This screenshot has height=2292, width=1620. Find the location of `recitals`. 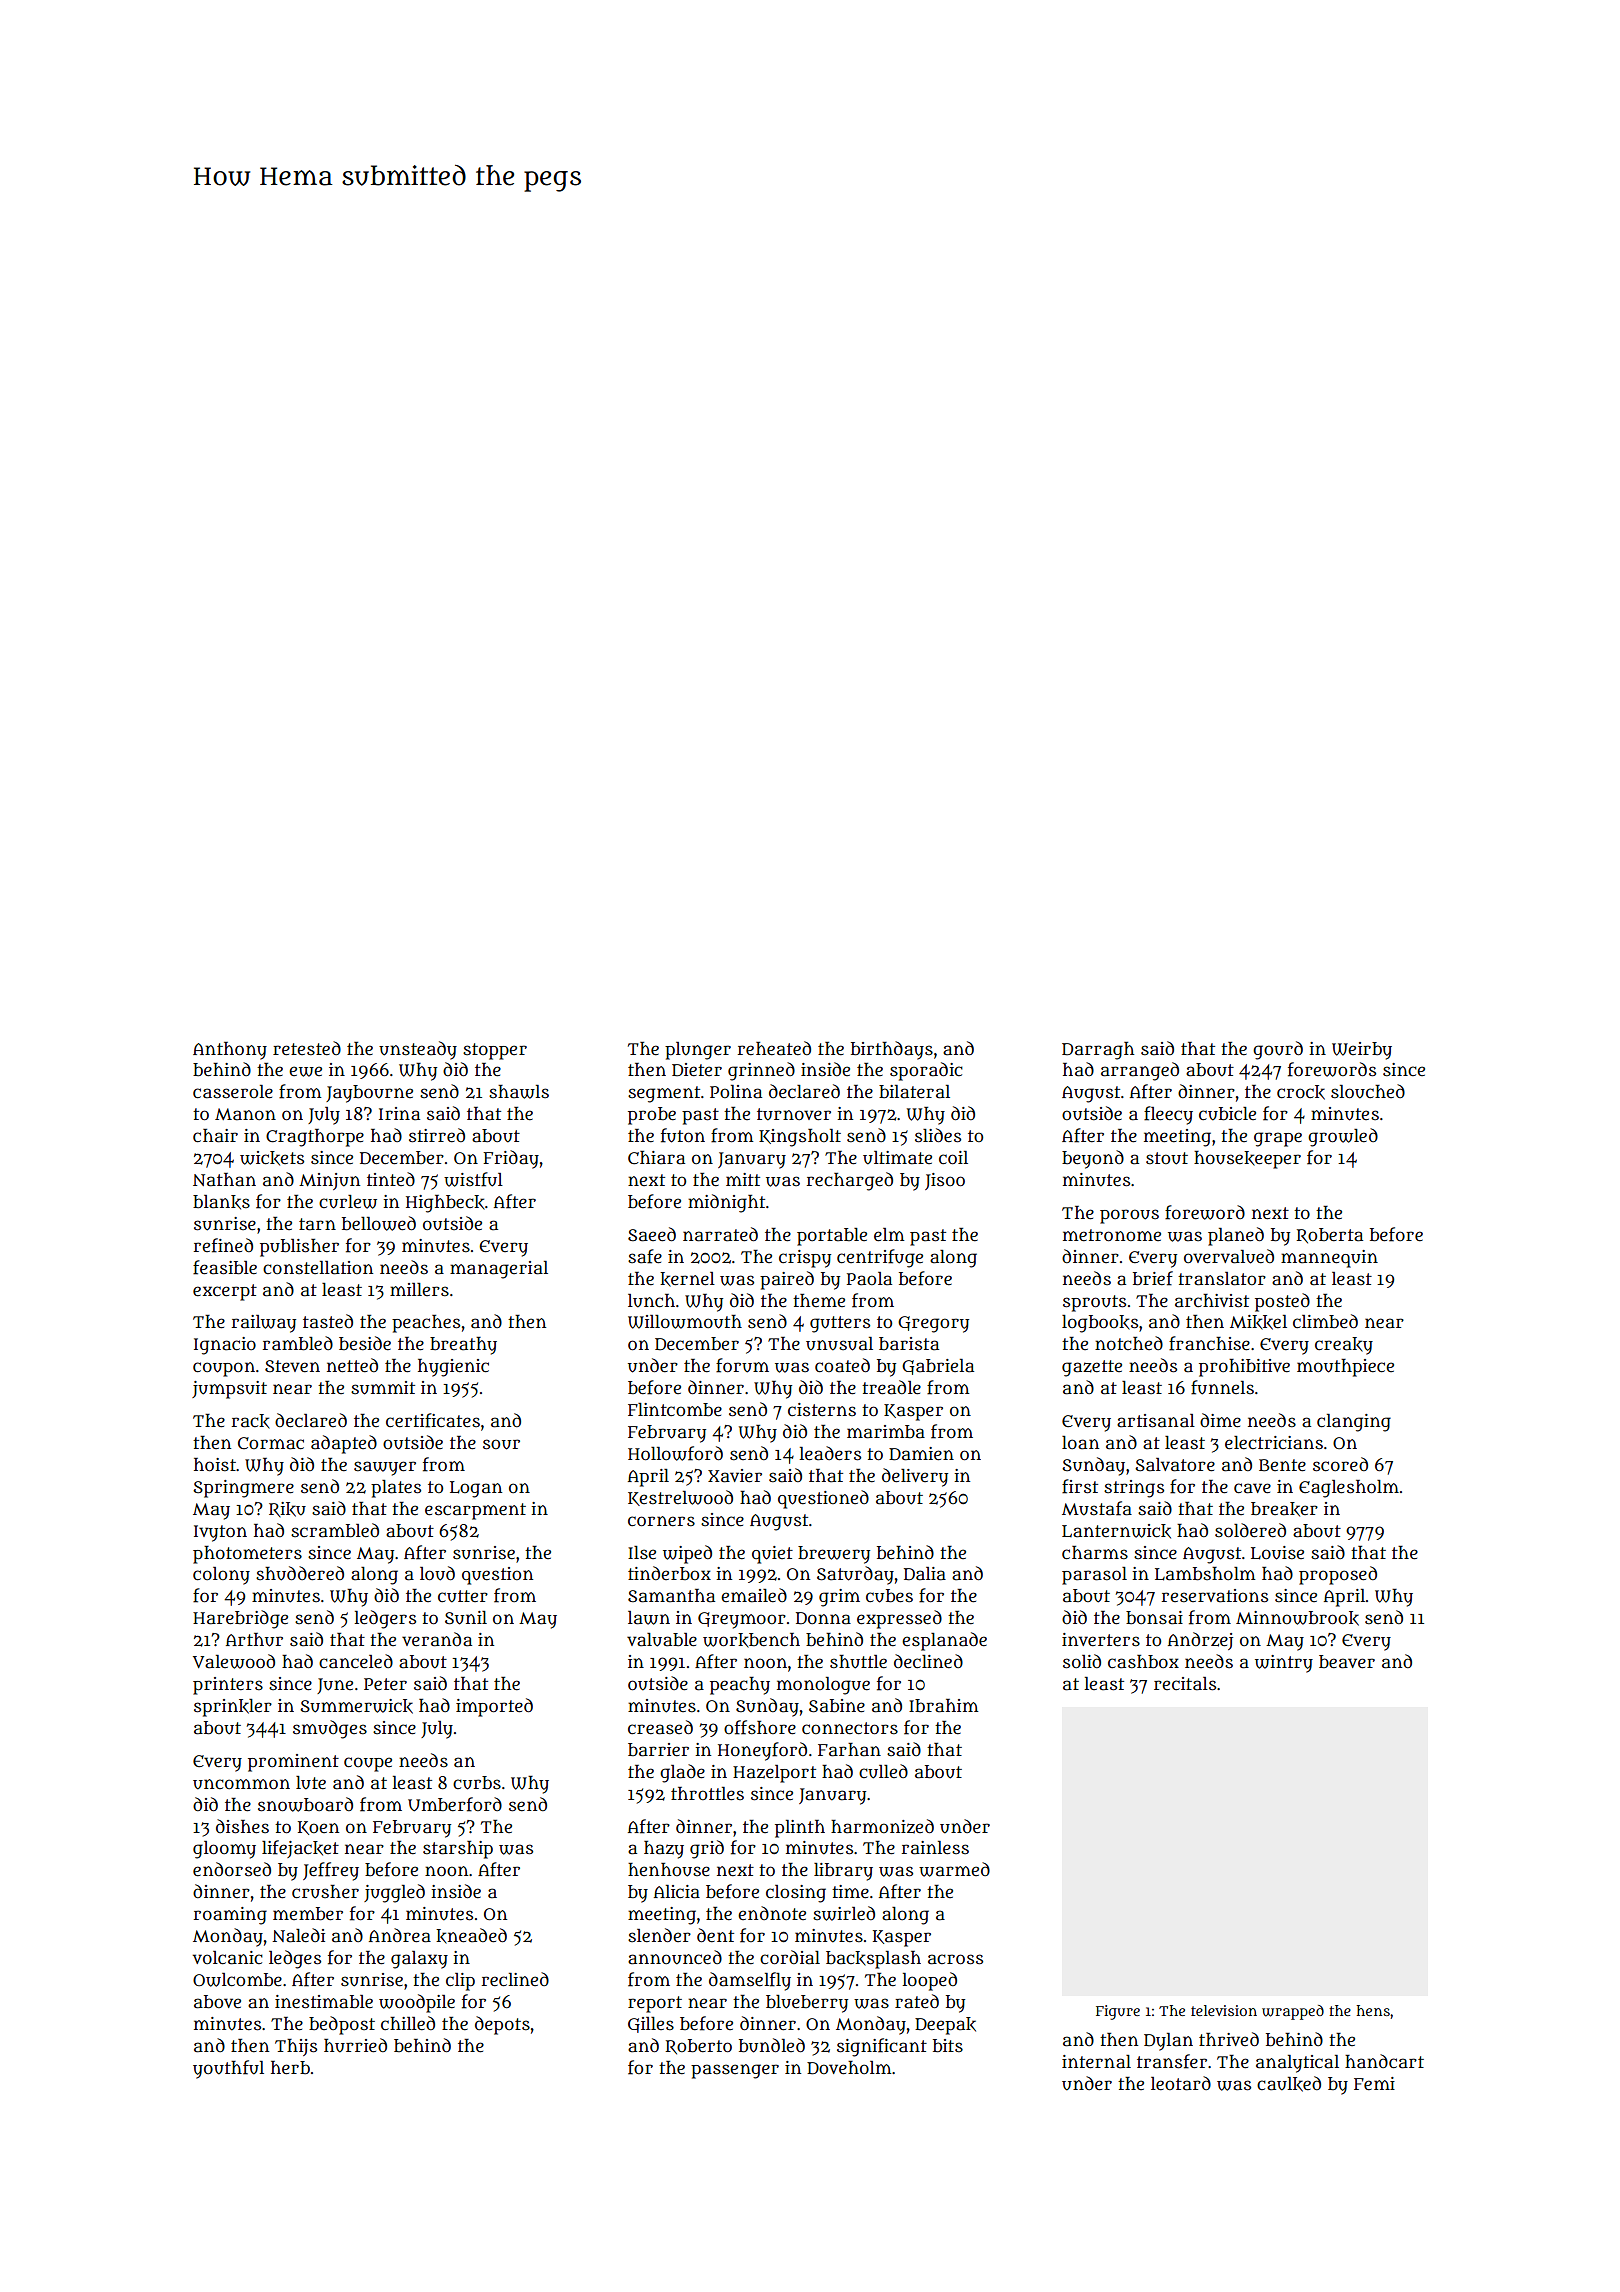

recitals is located at coordinates (1185, 1684).
